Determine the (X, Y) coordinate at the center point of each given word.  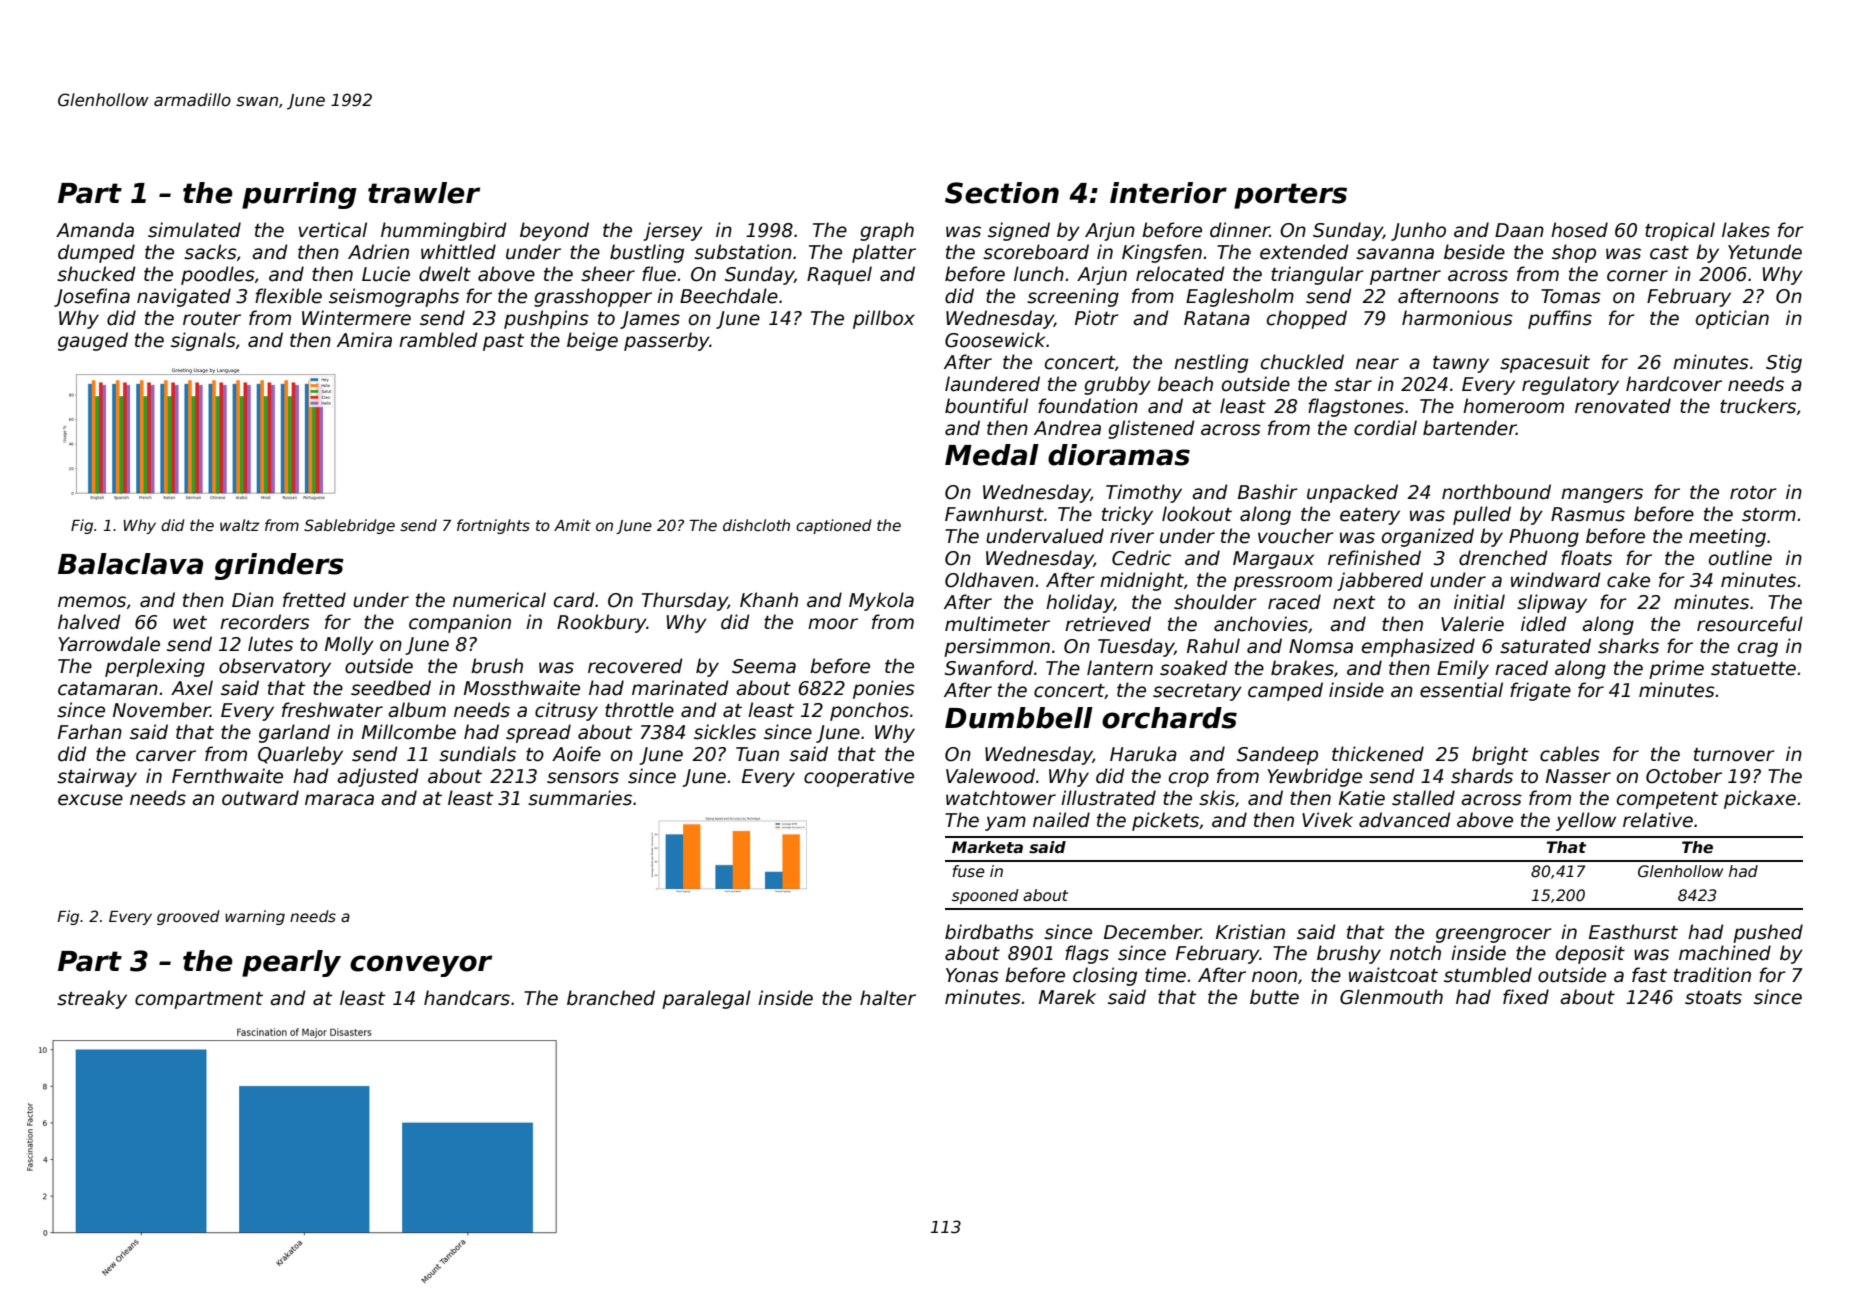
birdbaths (989, 932)
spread (538, 733)
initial (1479, 602)
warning (255, 917)
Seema (764, 666)
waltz (239, 525)
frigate (1540, 691)
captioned (834, 526)
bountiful (986, 406)
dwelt (445, 274)
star (1353, 385)
